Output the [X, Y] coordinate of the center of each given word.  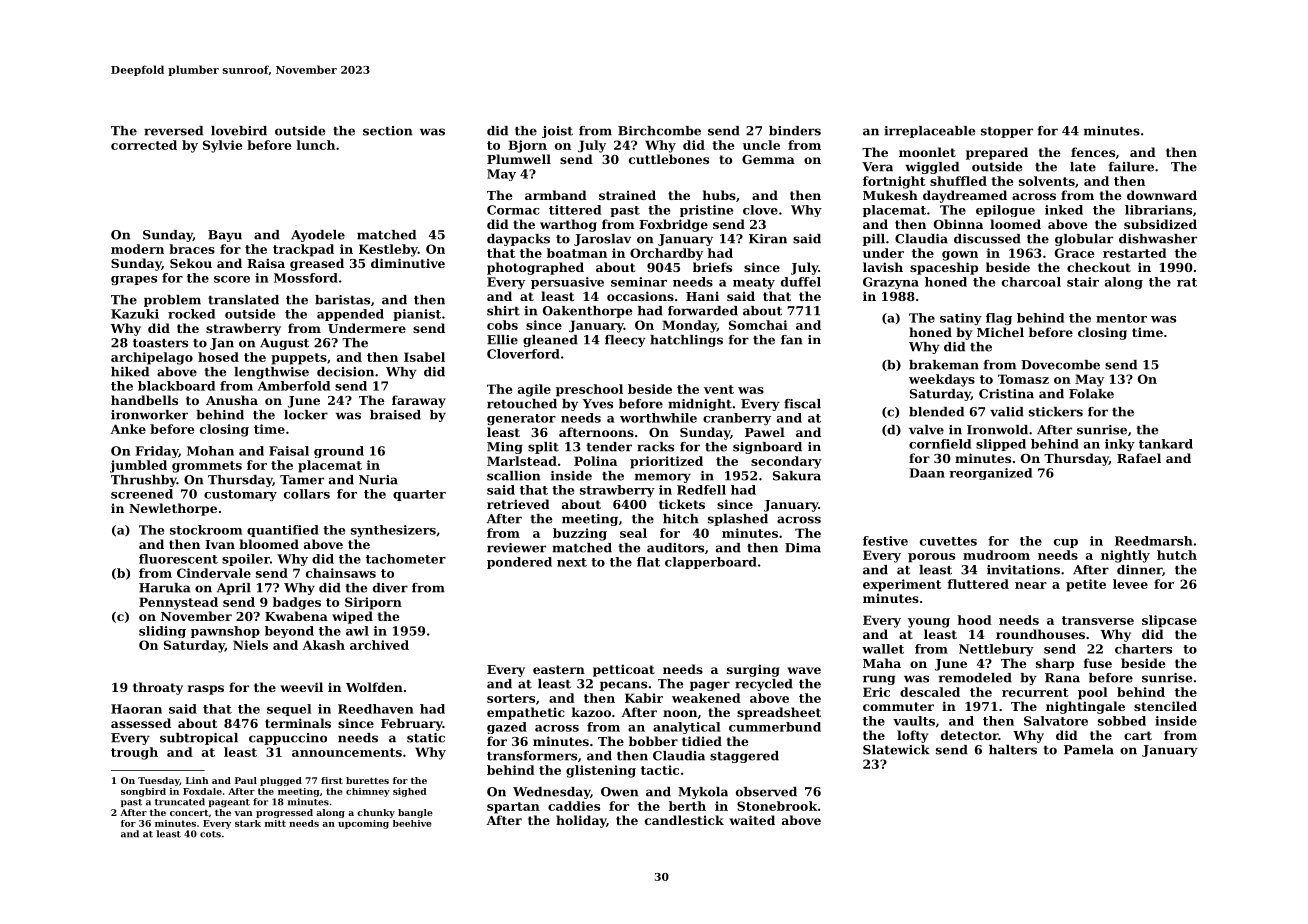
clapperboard [711, 563]
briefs [712, 267]
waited [752, 820]
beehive [412, 823]
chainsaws [341, 573]
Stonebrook [777, 806]
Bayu [225, 236]
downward [1162, 195]
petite [1086, 585]
